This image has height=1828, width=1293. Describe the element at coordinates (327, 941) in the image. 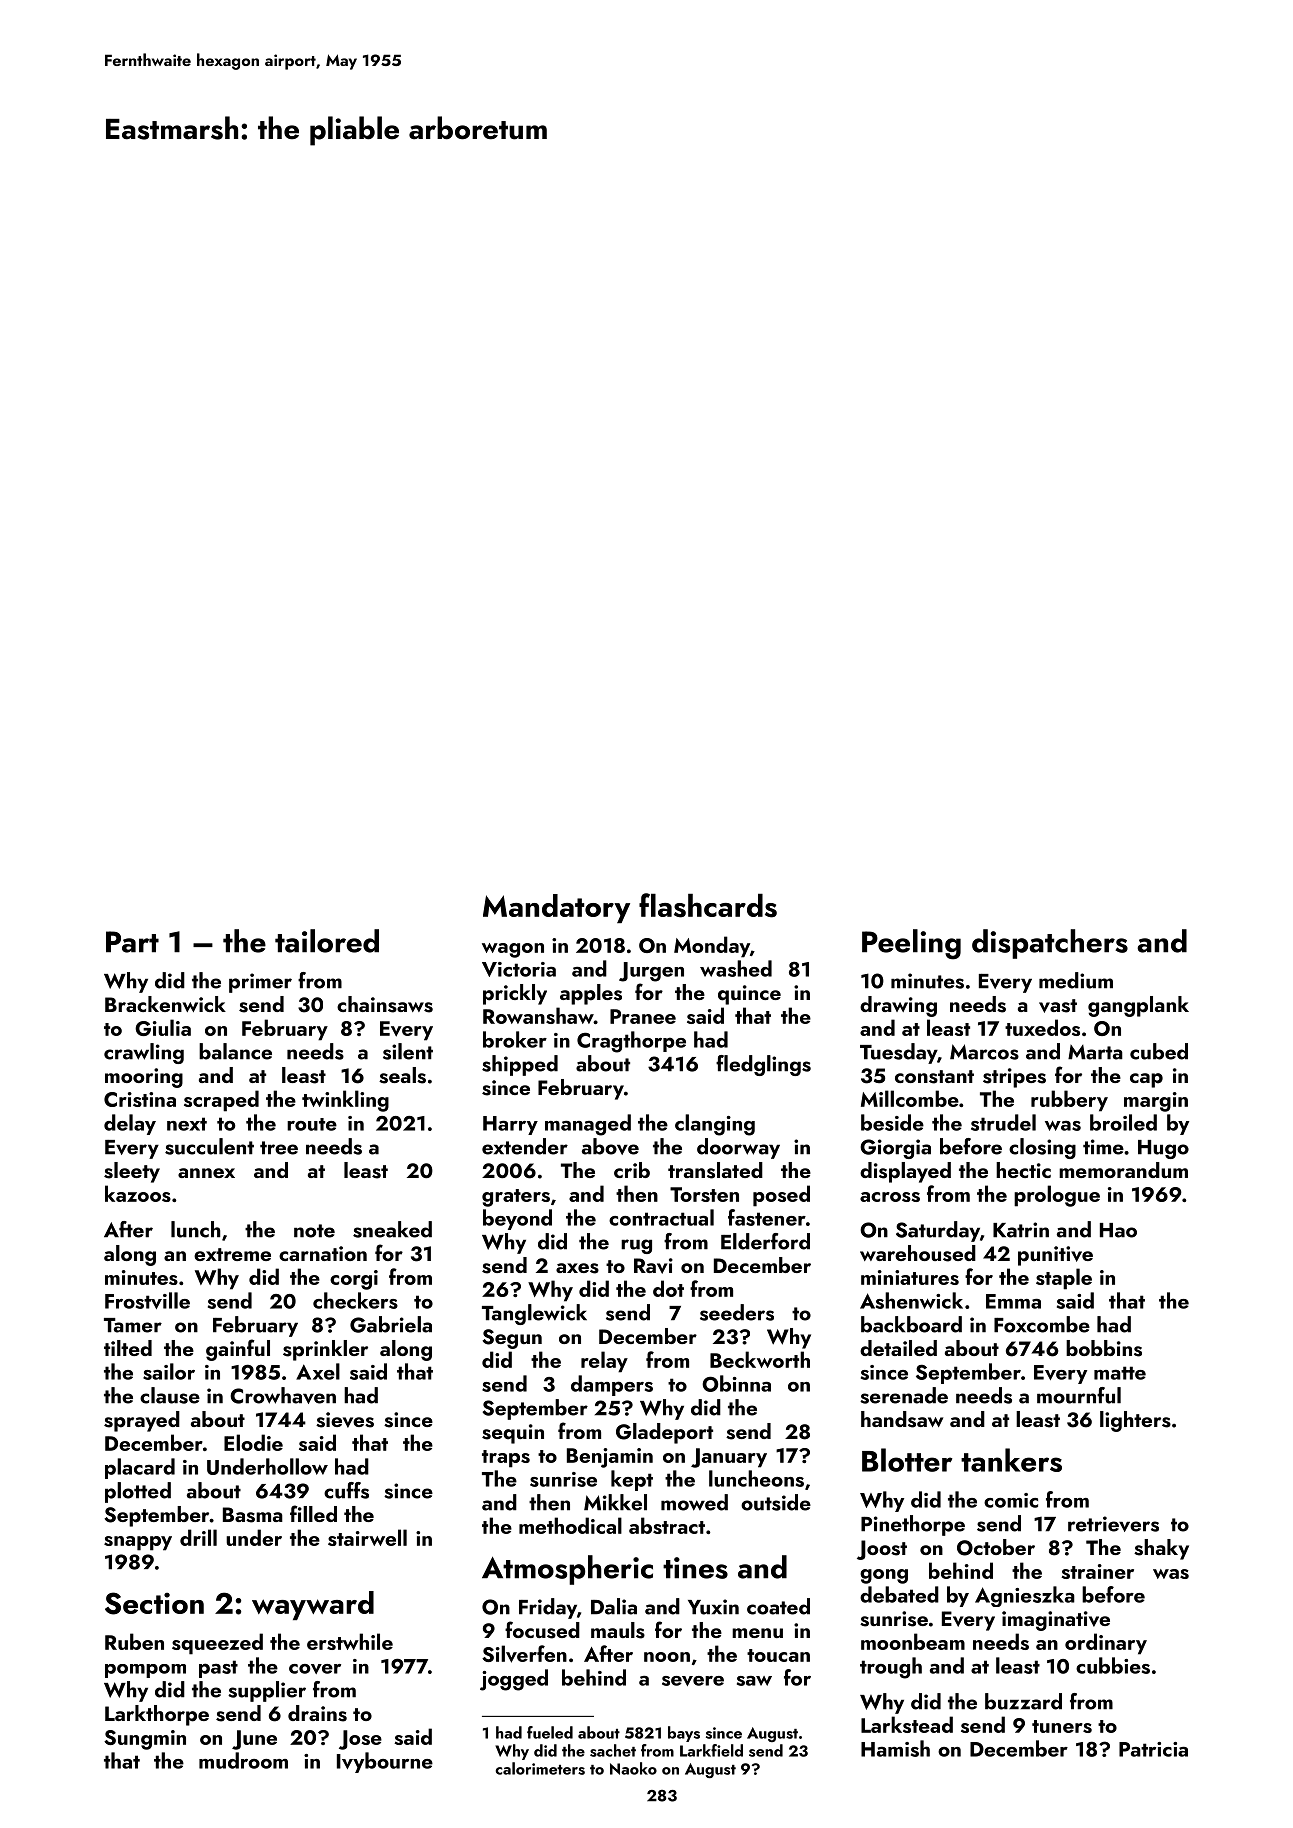

I see `tailored` at that location.
